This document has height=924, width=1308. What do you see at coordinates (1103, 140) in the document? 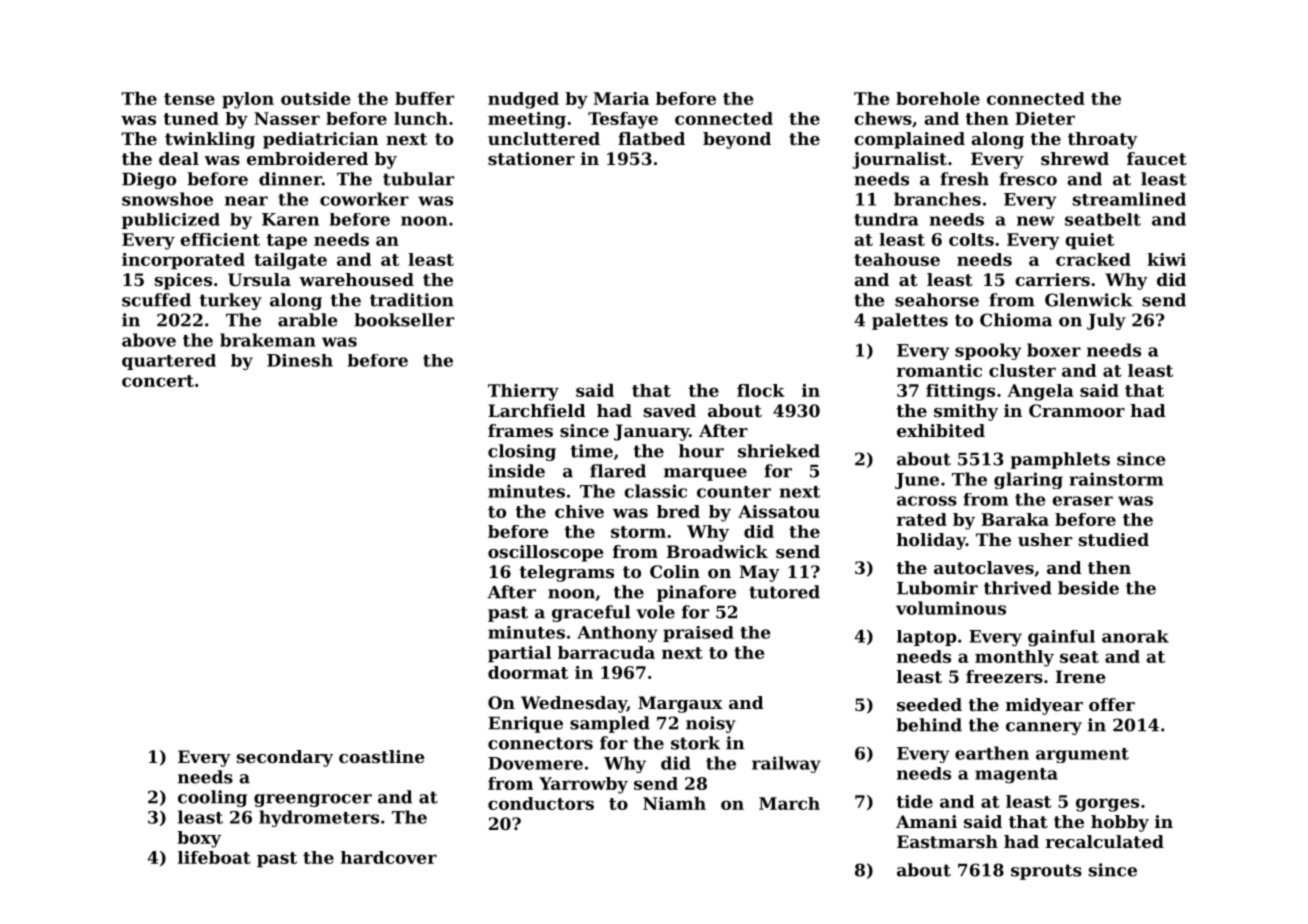
I see `throaty` at bounding box center [1103, 140].
